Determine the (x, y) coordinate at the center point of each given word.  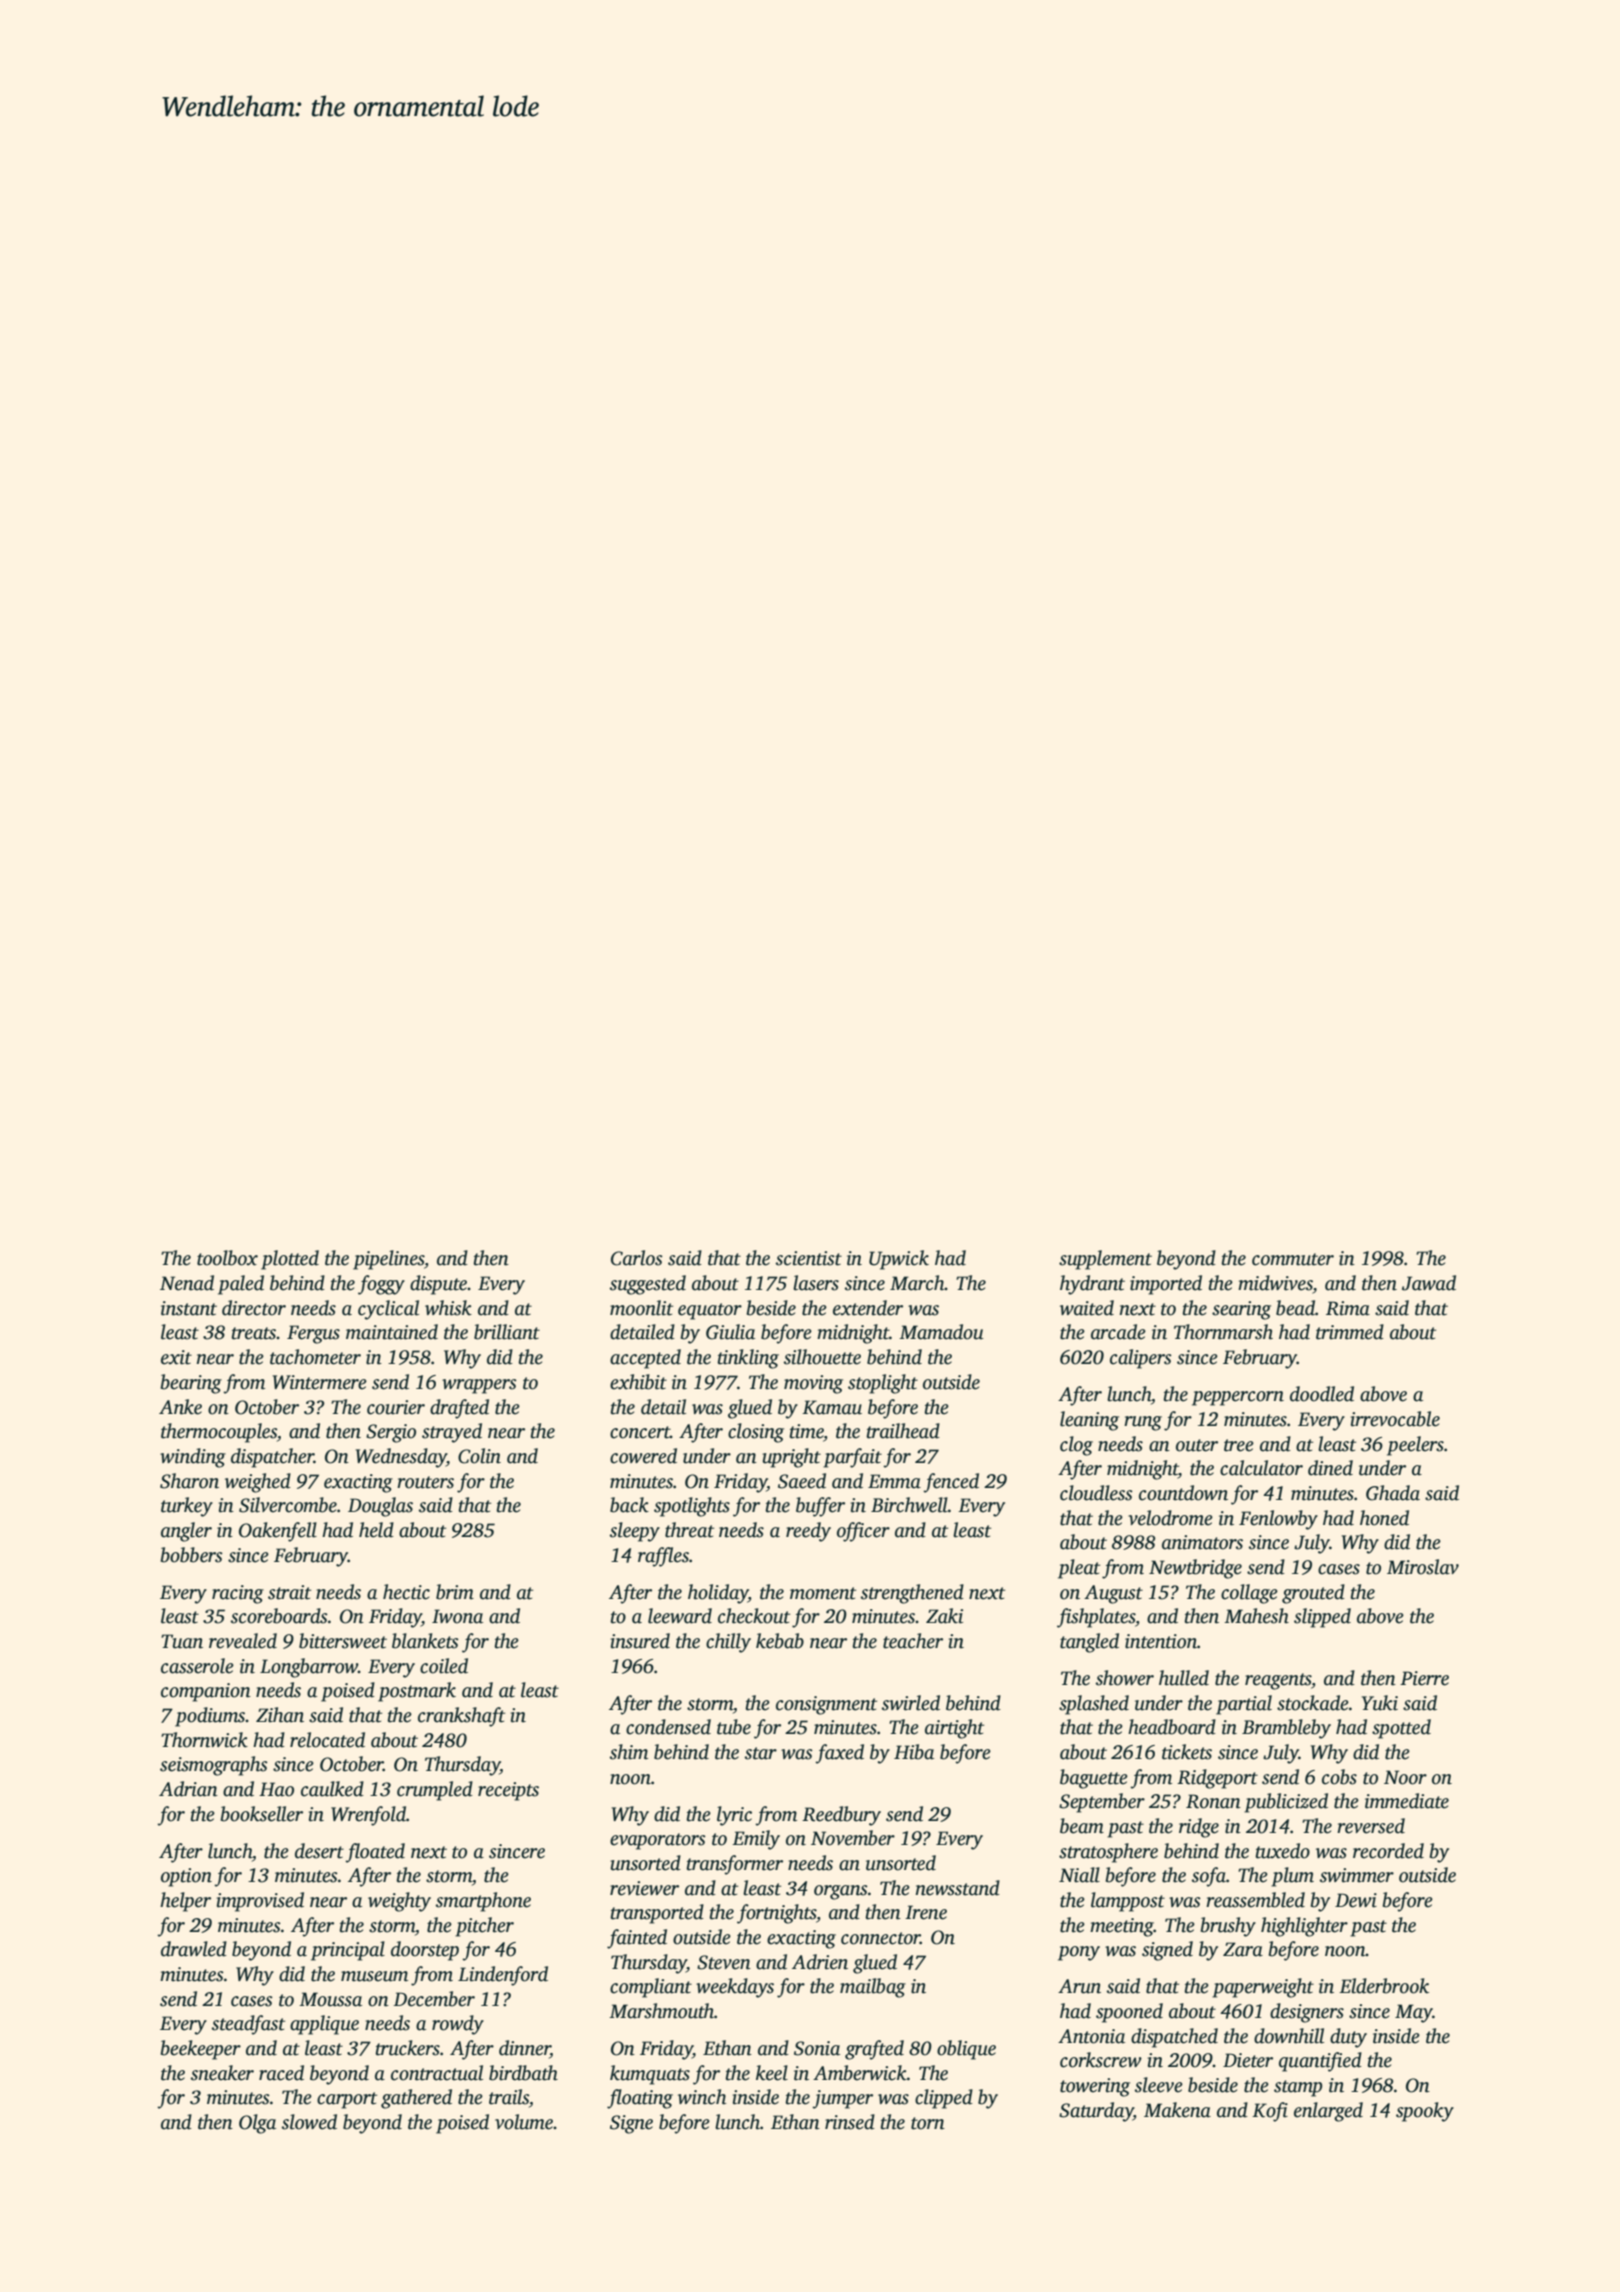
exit (176, 1357)
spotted (1401, 1729)
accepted (645, 1359)
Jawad (1429, 1283)
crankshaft (461, 1717)
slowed (309, 2122)
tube (734, 1727)
